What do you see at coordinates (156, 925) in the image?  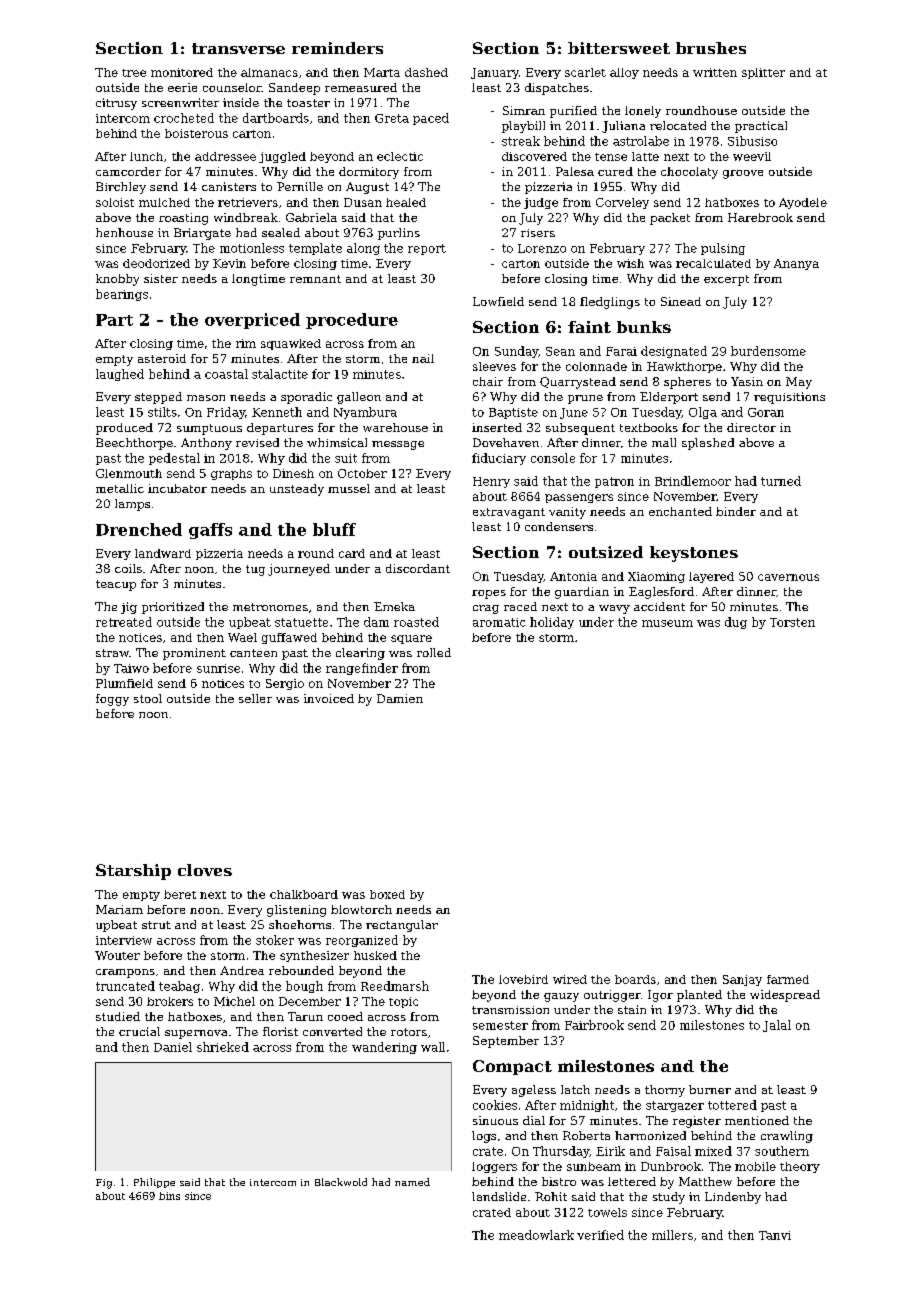 I see `strut` at bounding box center [156, 925].
